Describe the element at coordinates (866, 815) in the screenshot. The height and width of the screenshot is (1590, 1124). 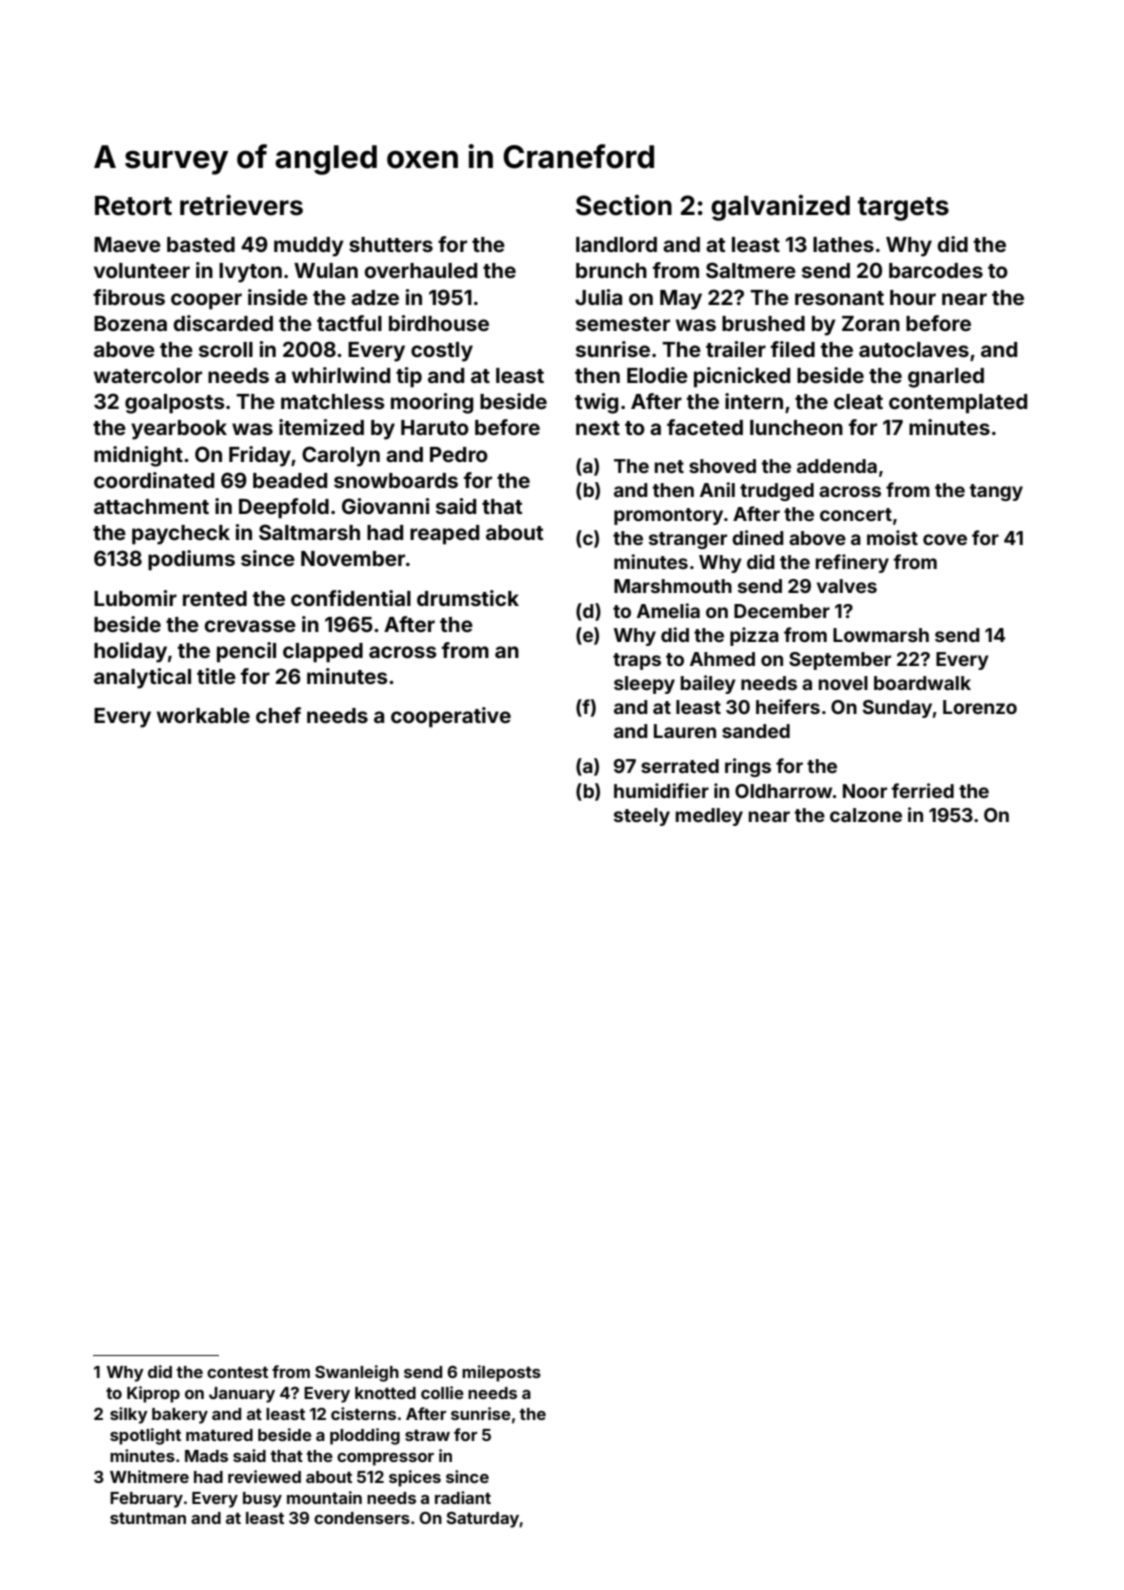
I see `calzone` at that location.
